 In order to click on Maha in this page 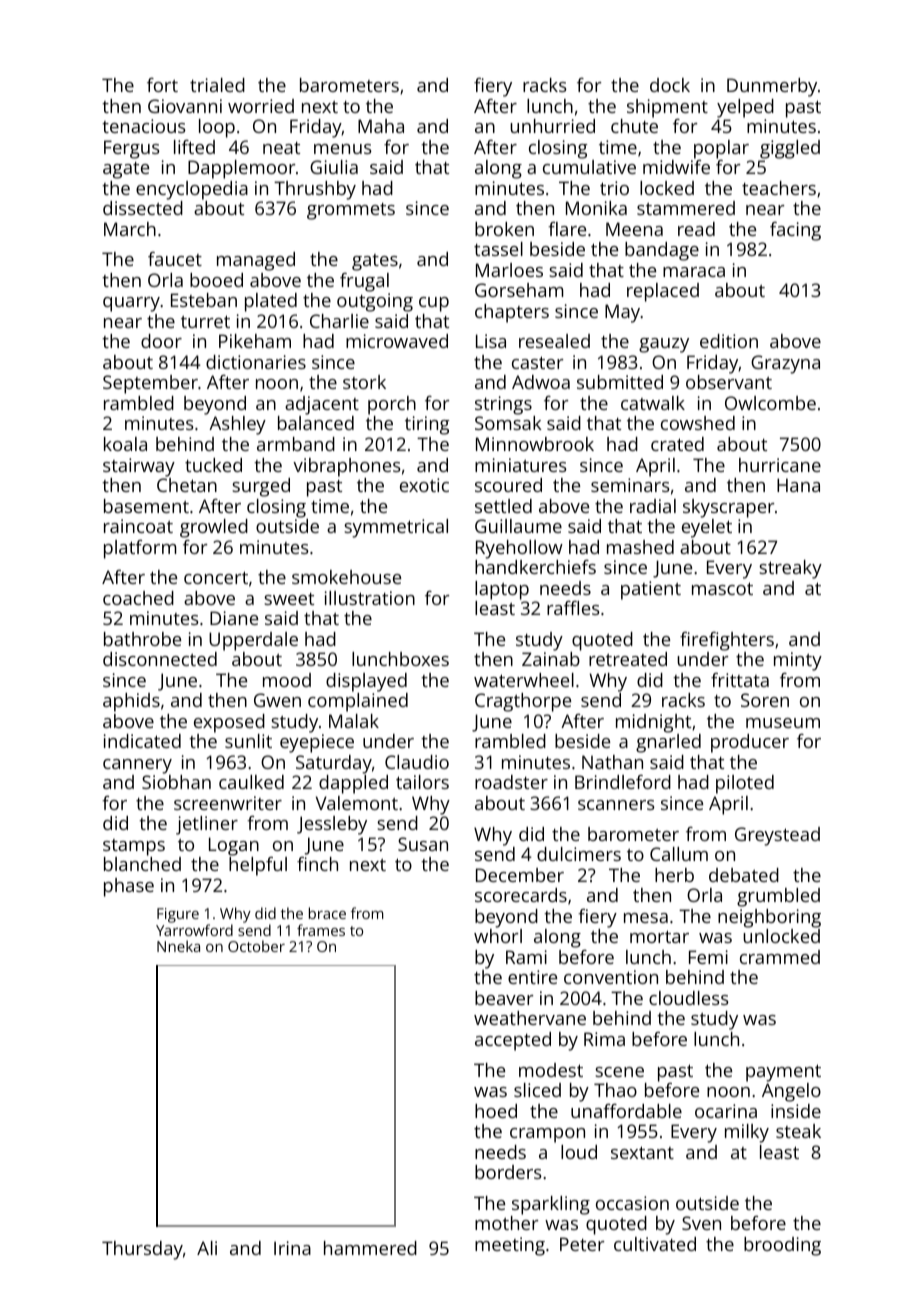, I will do `click(381, 126)`.
